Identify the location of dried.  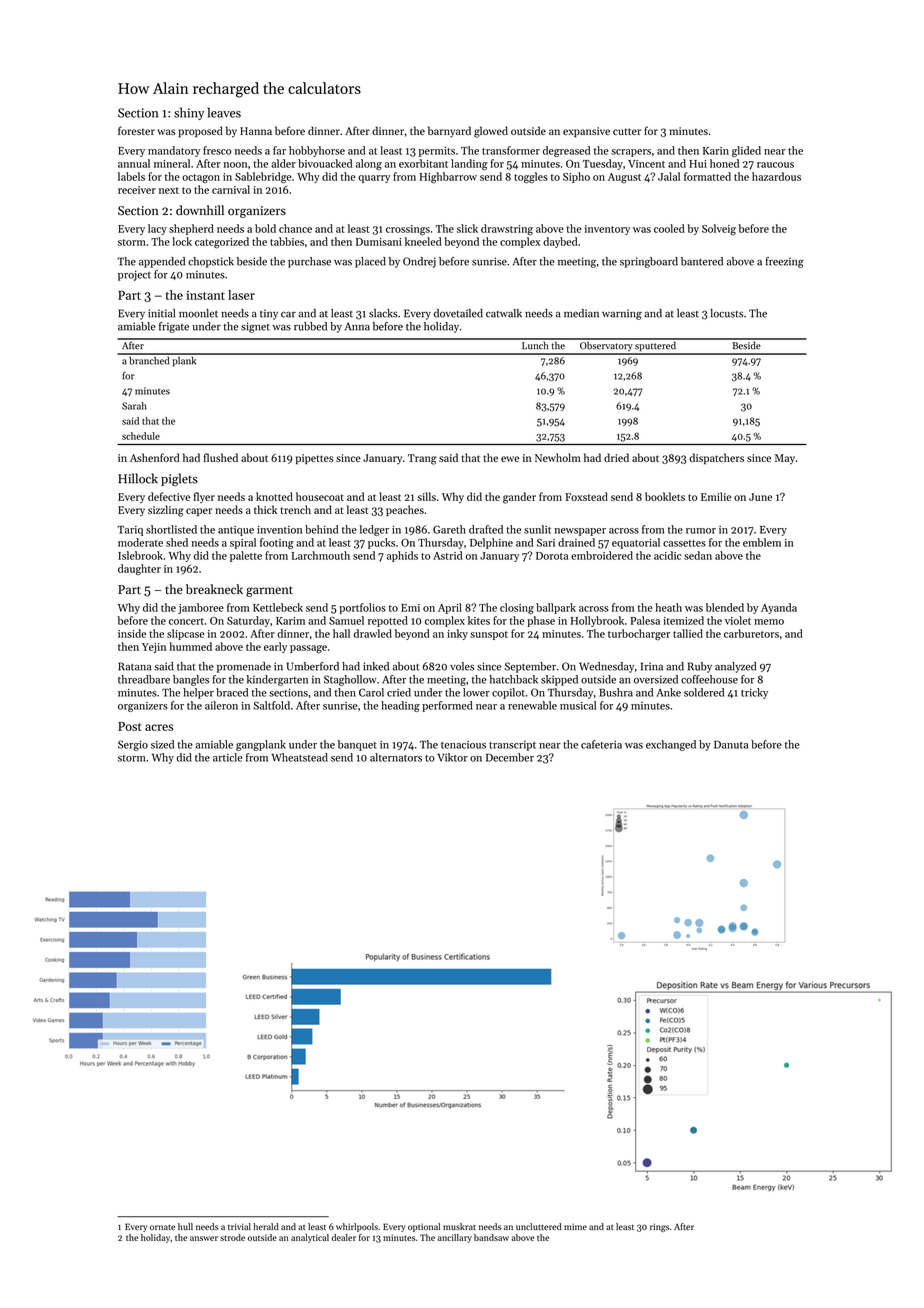
(616, 457).
